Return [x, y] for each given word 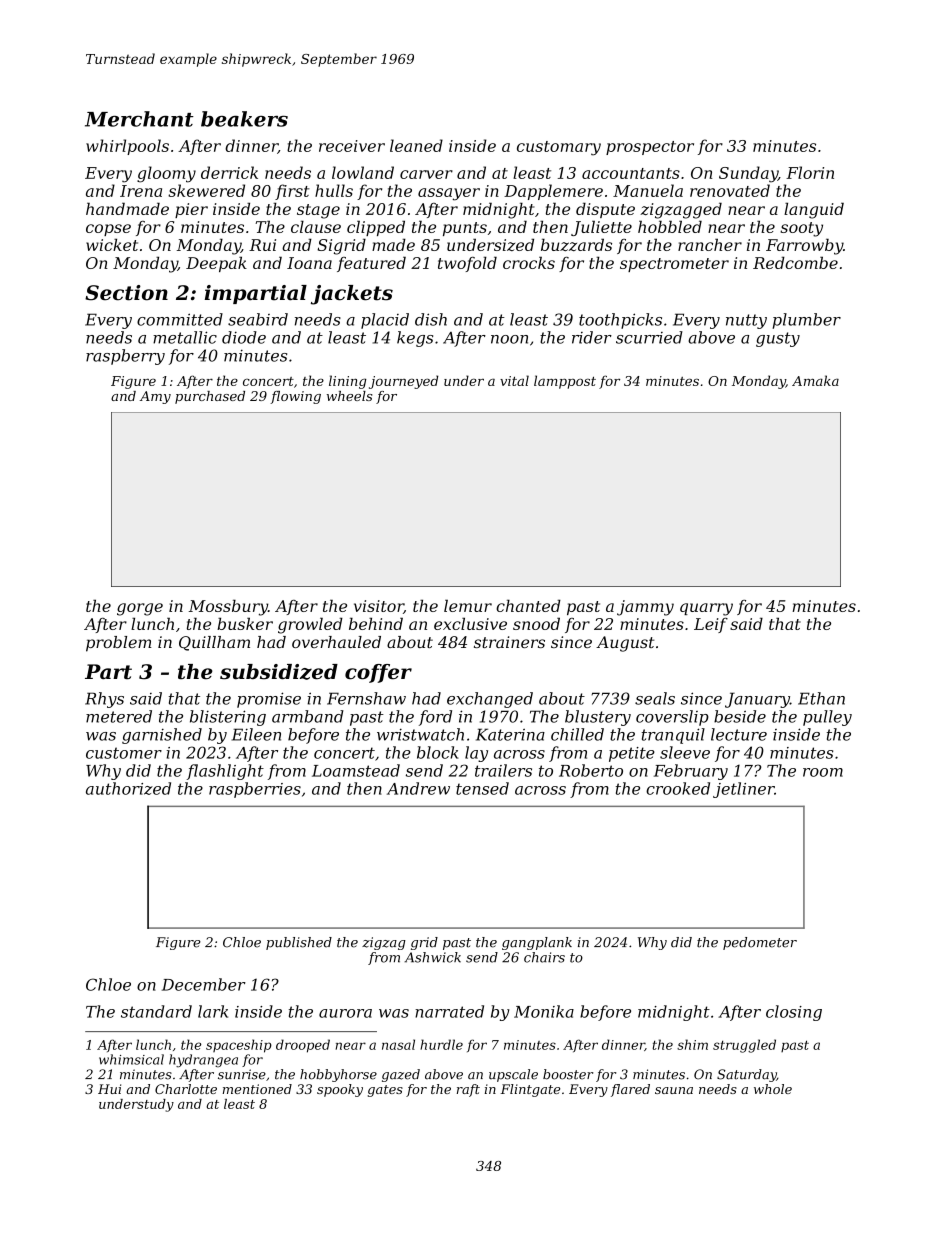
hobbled [670, 226]
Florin [810, 172]
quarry [706, 609]
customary [559, 148]
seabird [258, 319]
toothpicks [620, 321]
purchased [210, 397]
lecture [739, 734]
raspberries [255, 790]
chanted [528, 605]
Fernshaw [366, 698]
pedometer [760, 943]
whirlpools [127, 147]
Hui [109, 1089]
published [299, 943]
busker [245, 623]
